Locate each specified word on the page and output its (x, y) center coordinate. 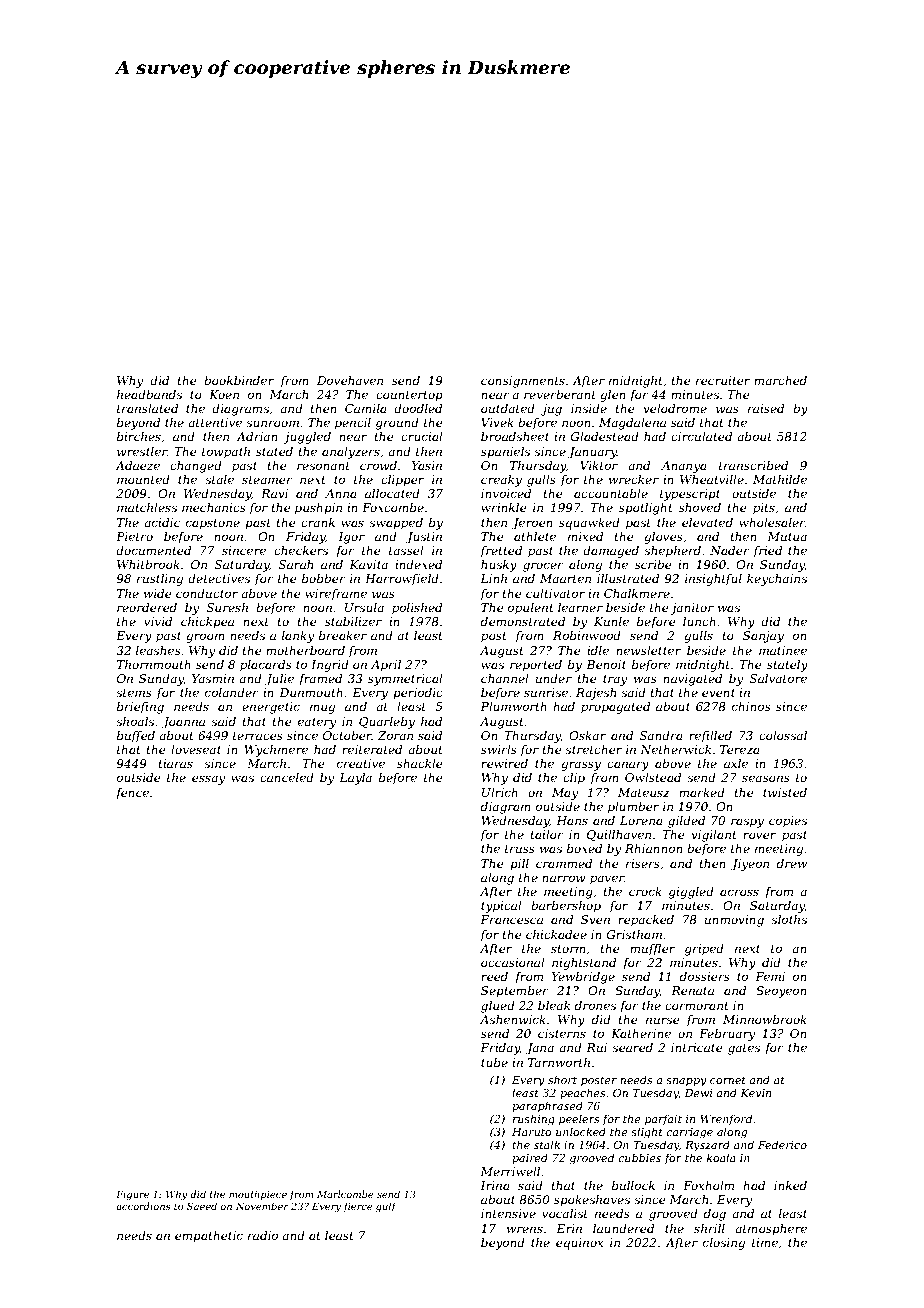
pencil (353, 424)
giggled (691, 893)
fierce (358, 1207)
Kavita (368, 564)
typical (501, 907)
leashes (158, 650)
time (765, 1242)
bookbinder (239, 380)
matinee (783, 650)
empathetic (209, 1237)
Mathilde (780, 479)
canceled (287, 777)
